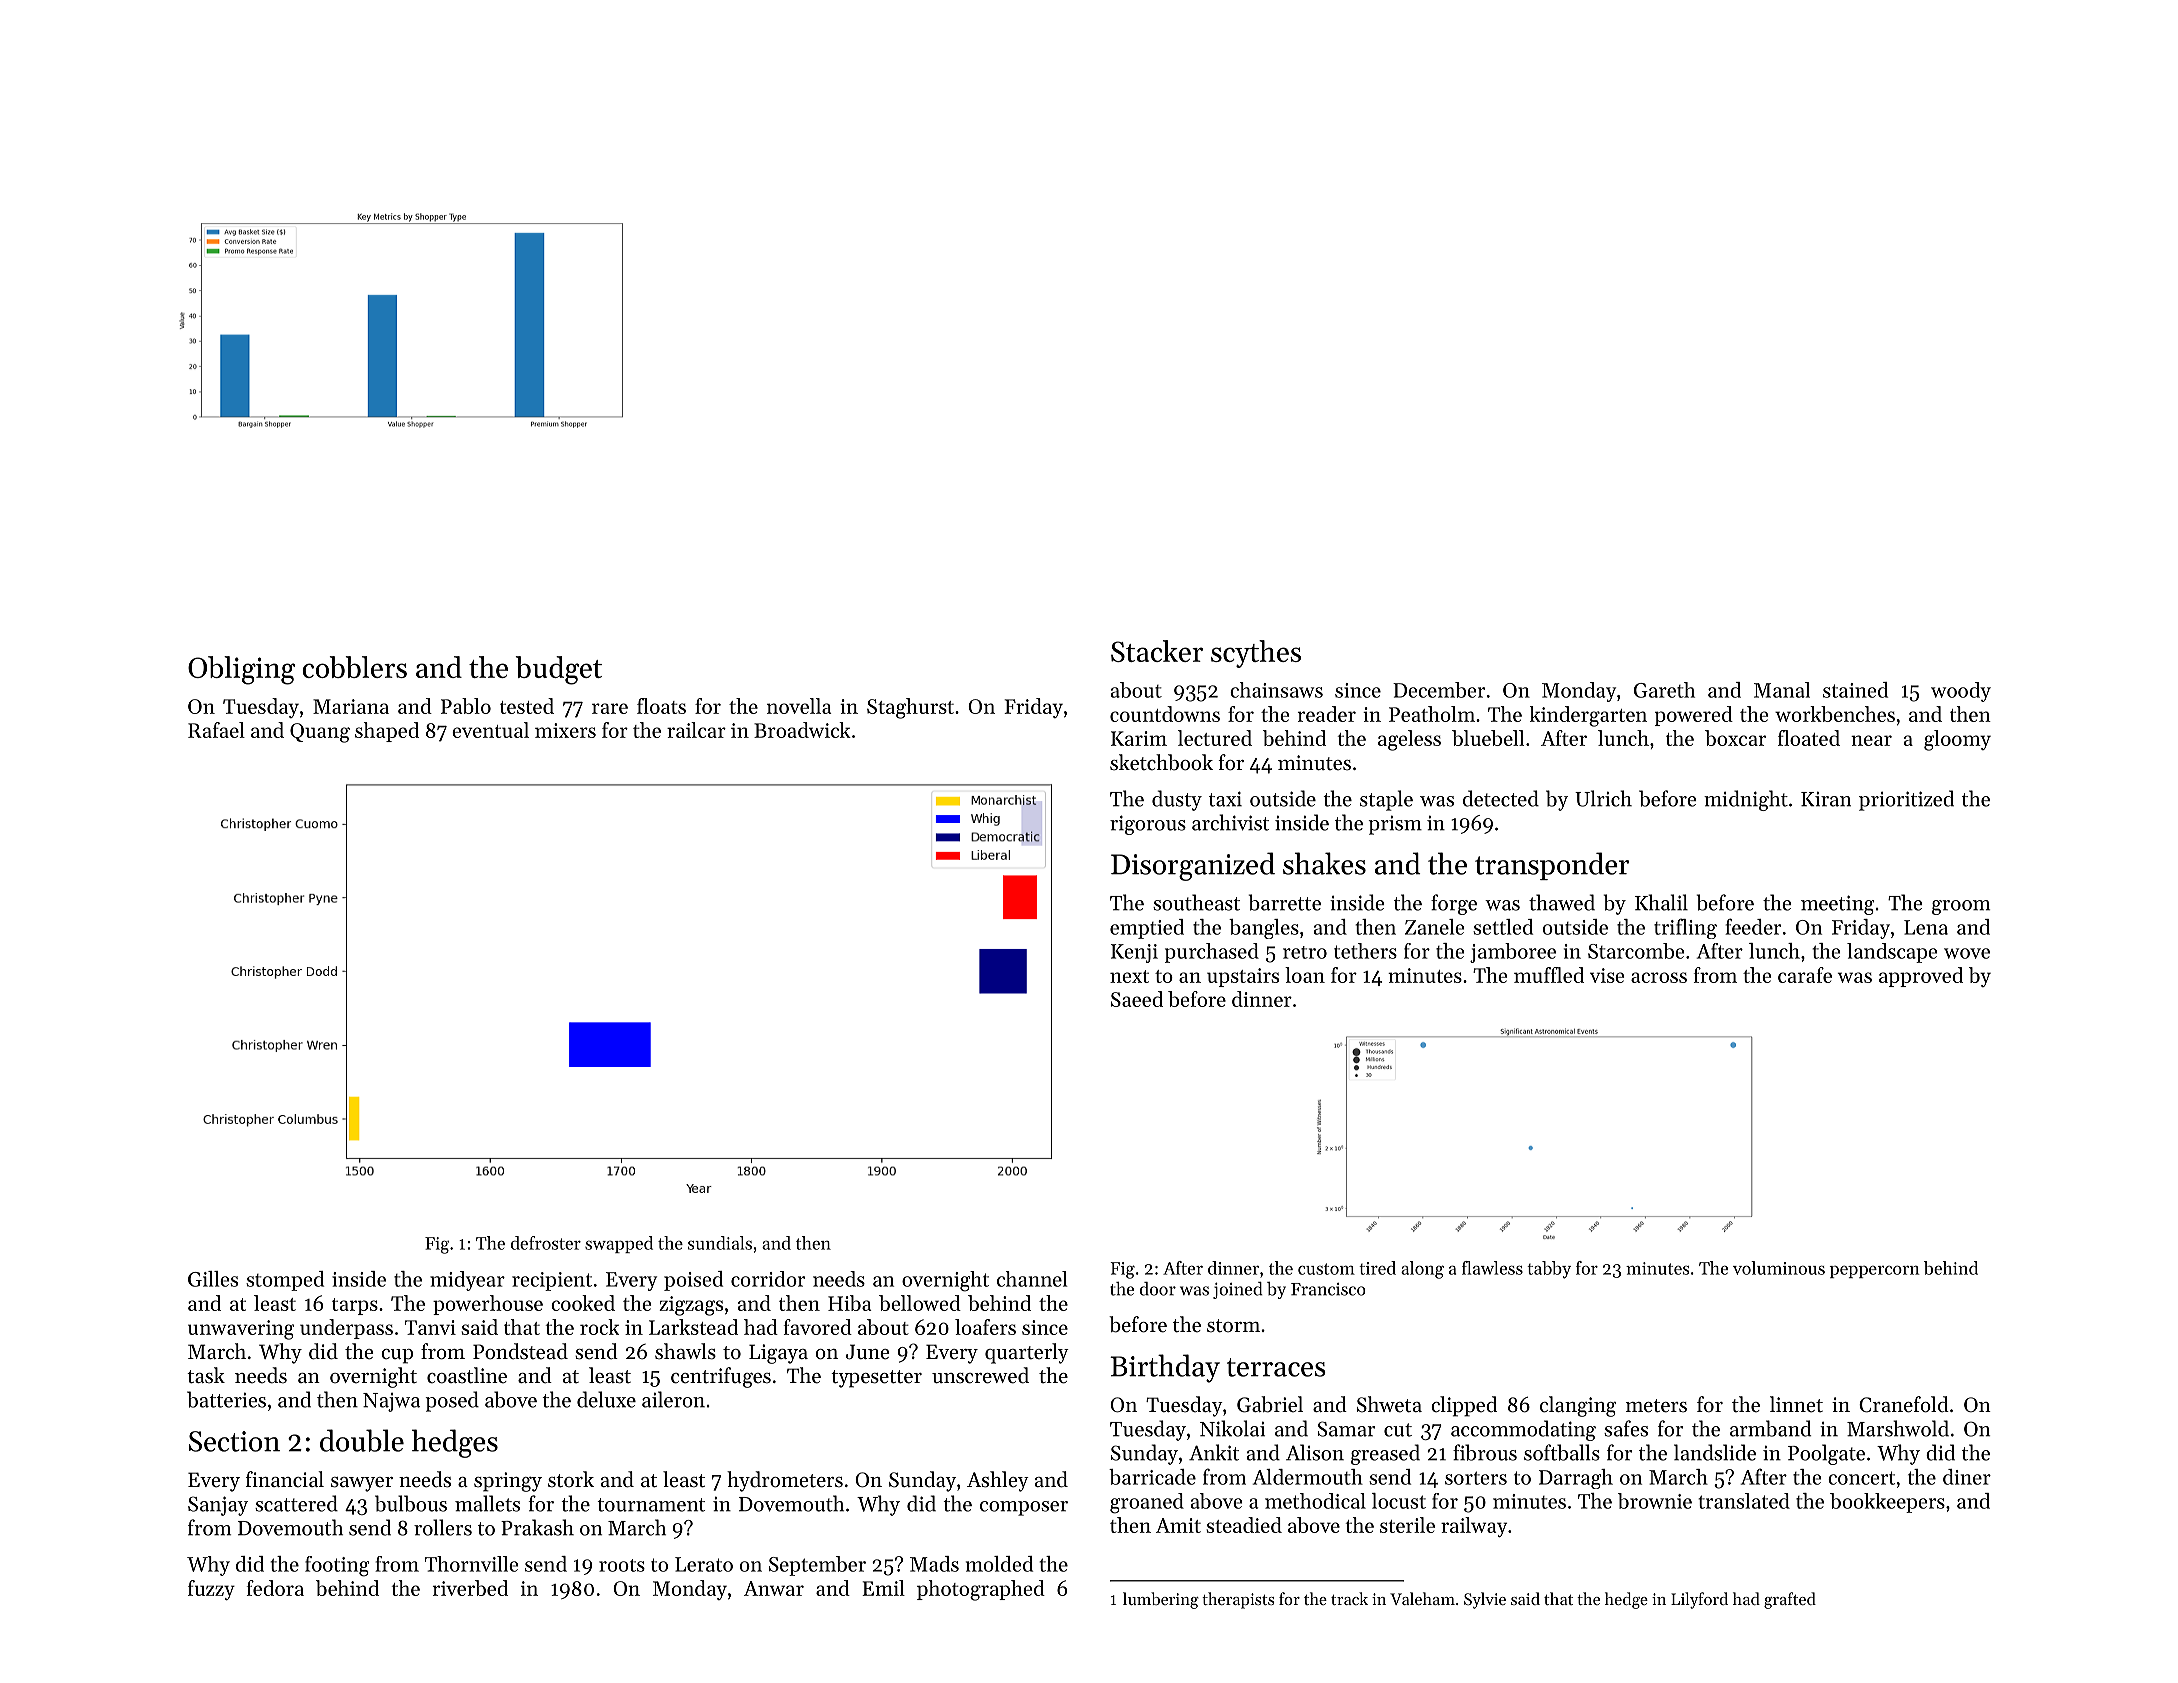 The width and height of the screenshot is (2178, 1683). Describe the element at coordinates (998, 1481) in the screenshot. I see `Ashley` at that location.
